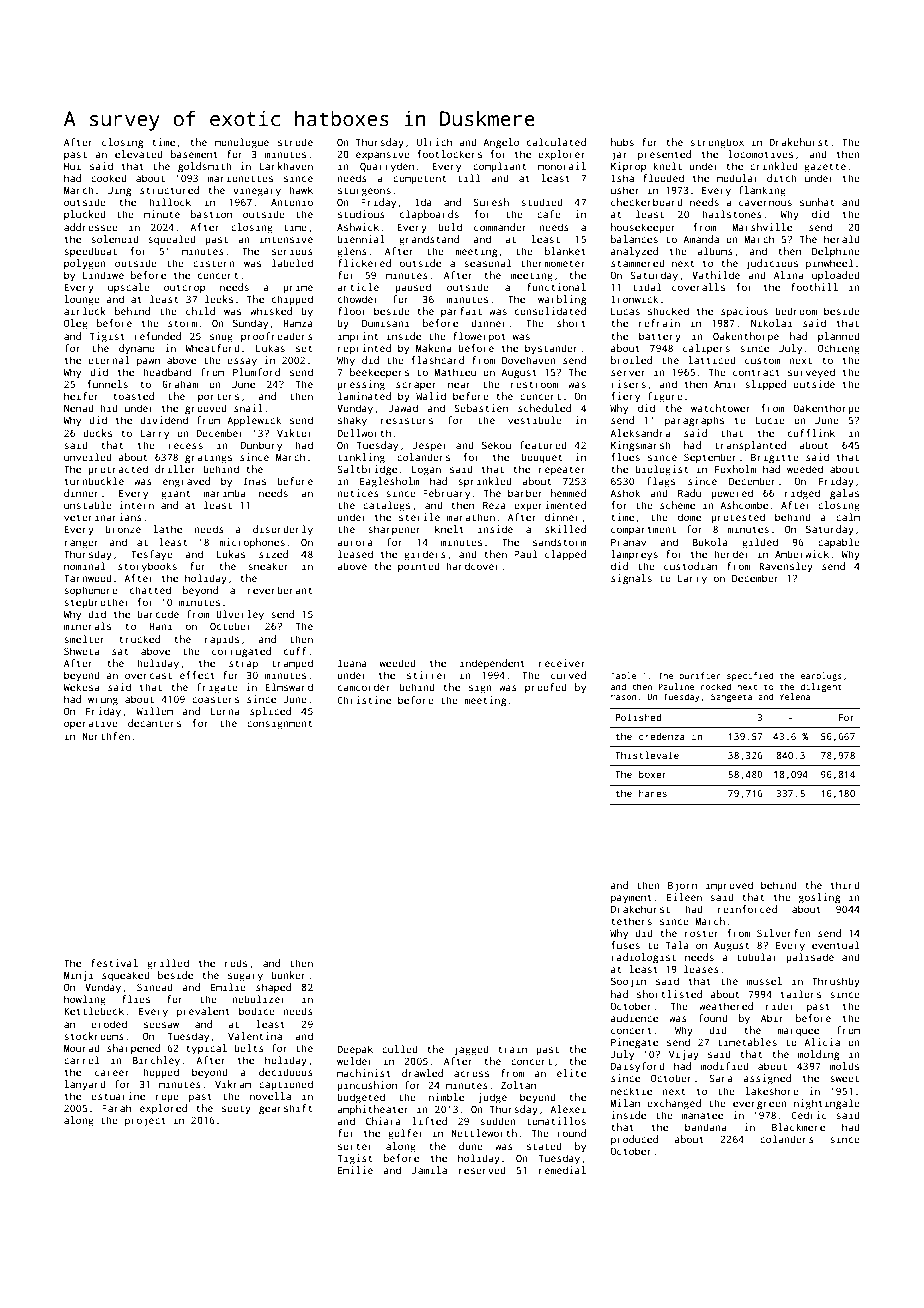 The width and height of the screenshot is (924, 1308). What do you see at coordinates (256, 372) in the screenshot?
I see `Plumford` at bounding box center [256, 372].
